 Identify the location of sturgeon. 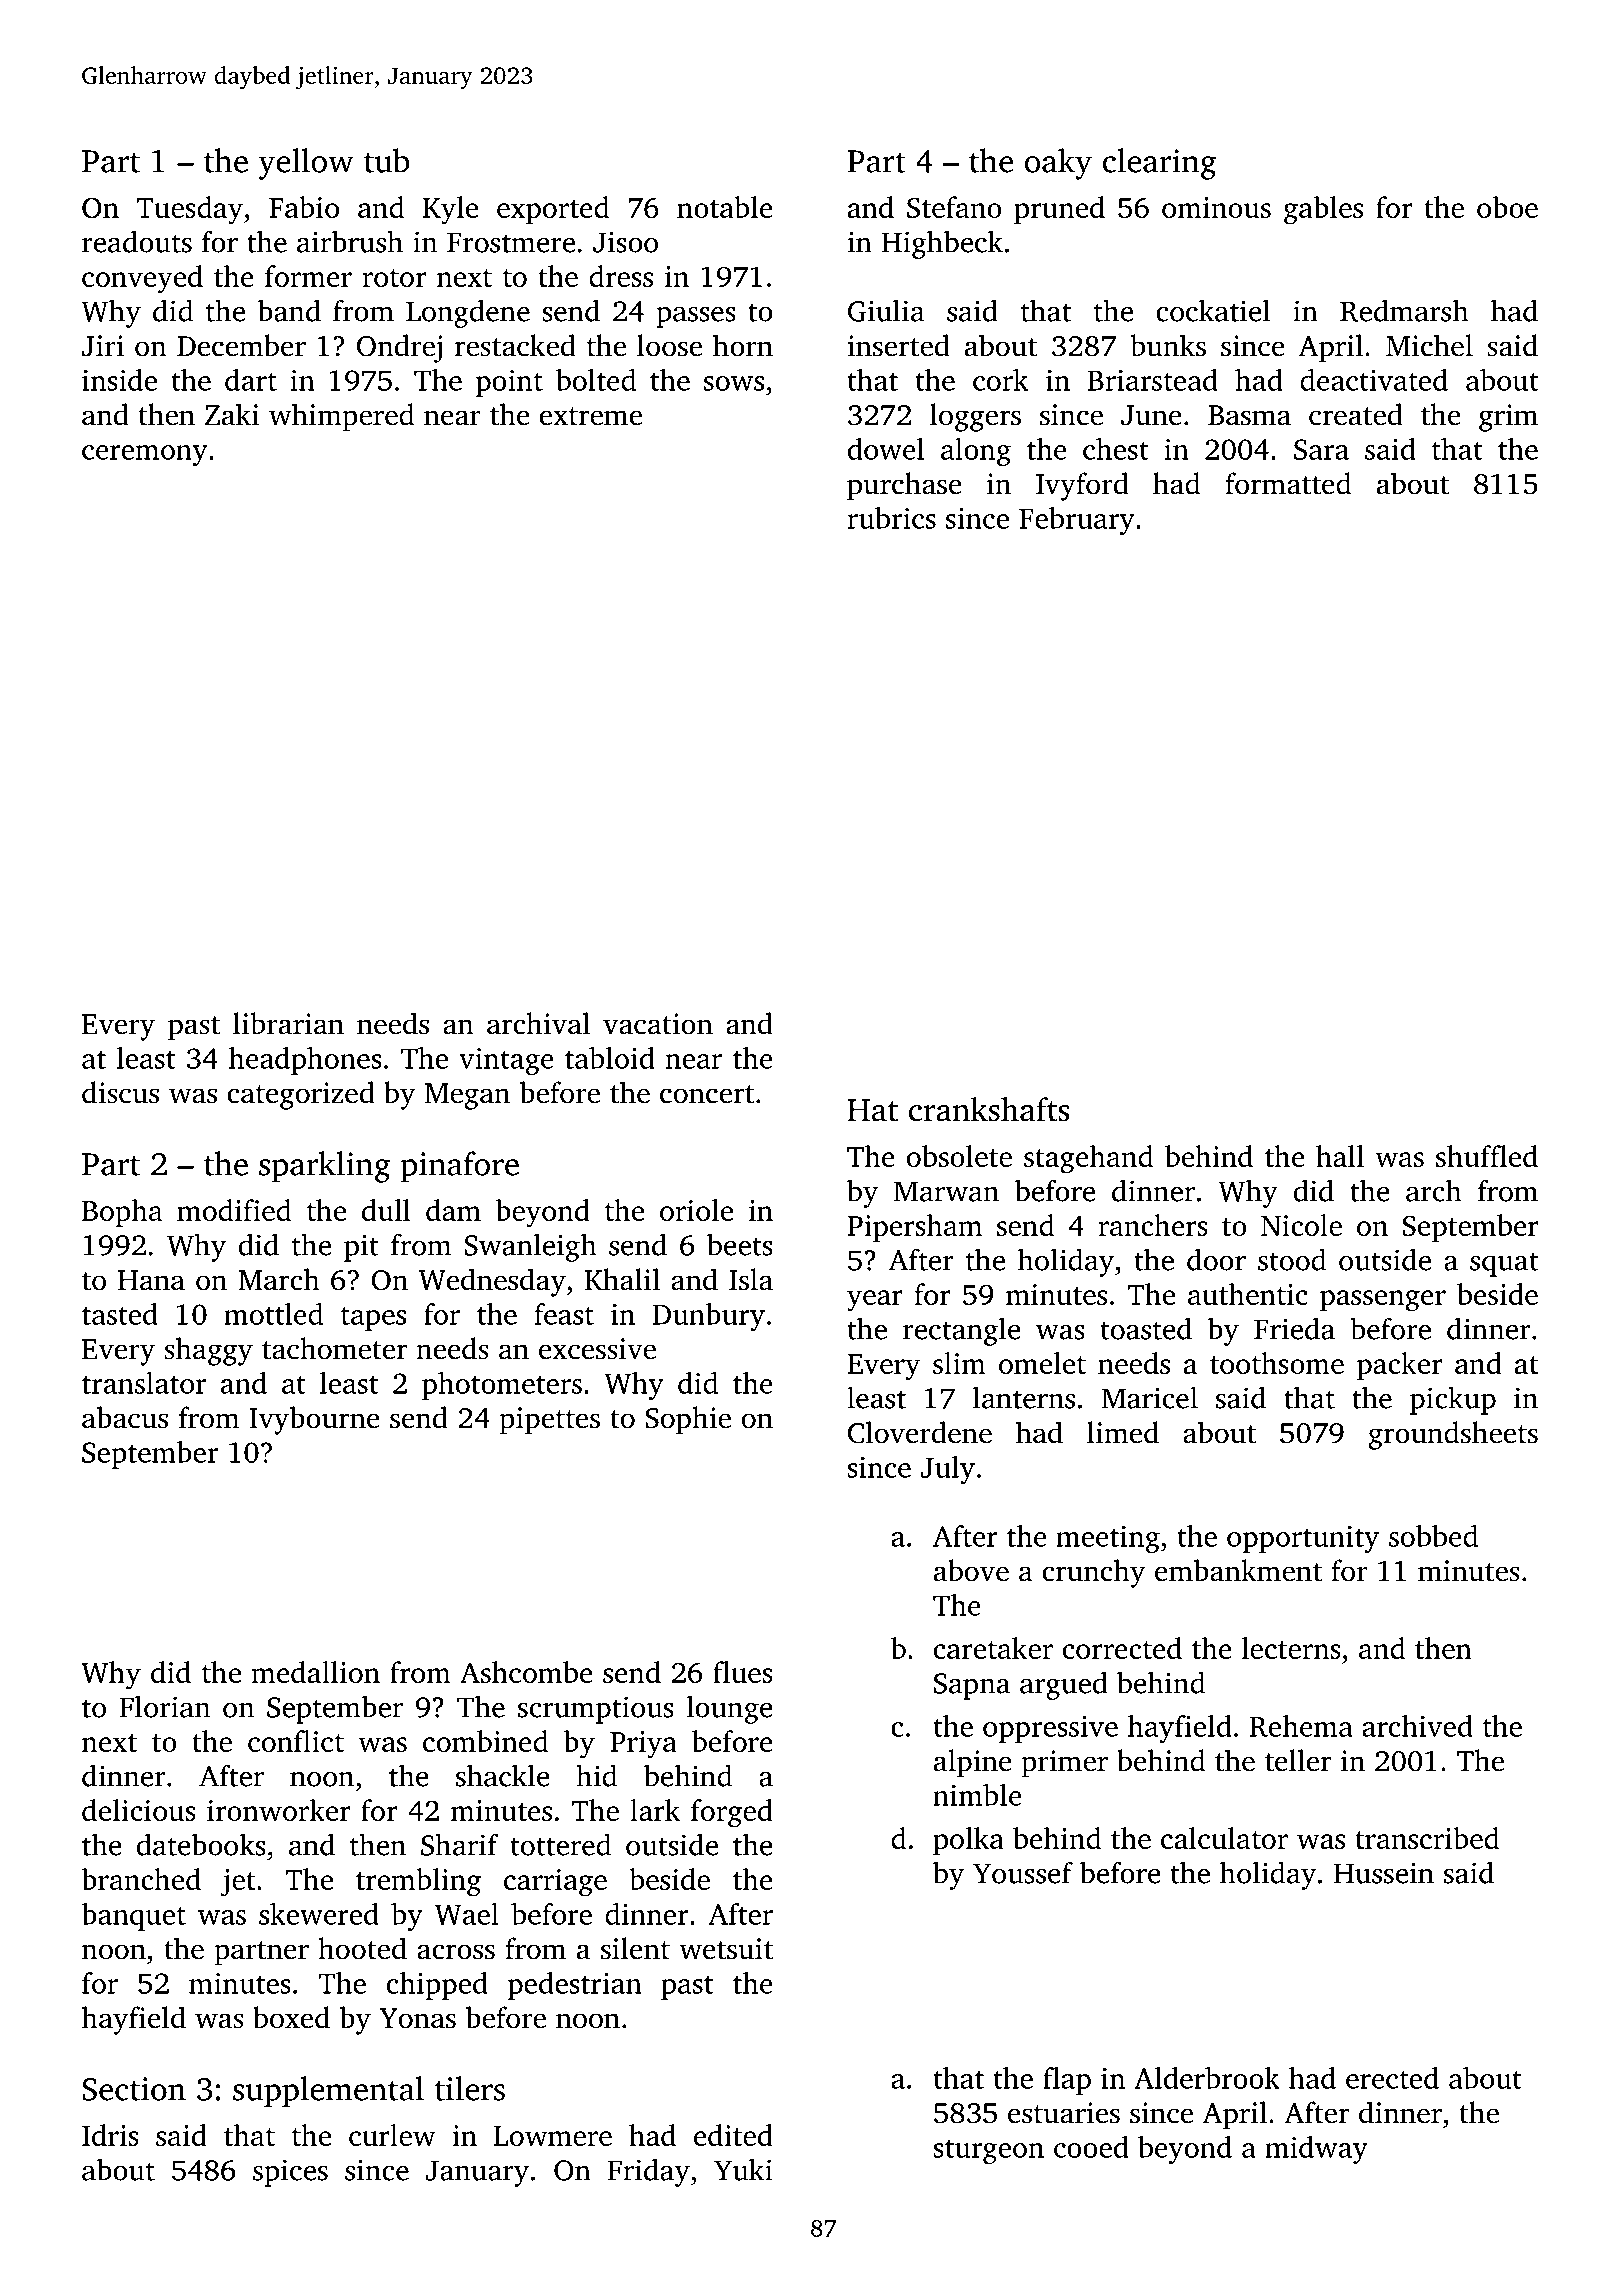
(988, 2152).
